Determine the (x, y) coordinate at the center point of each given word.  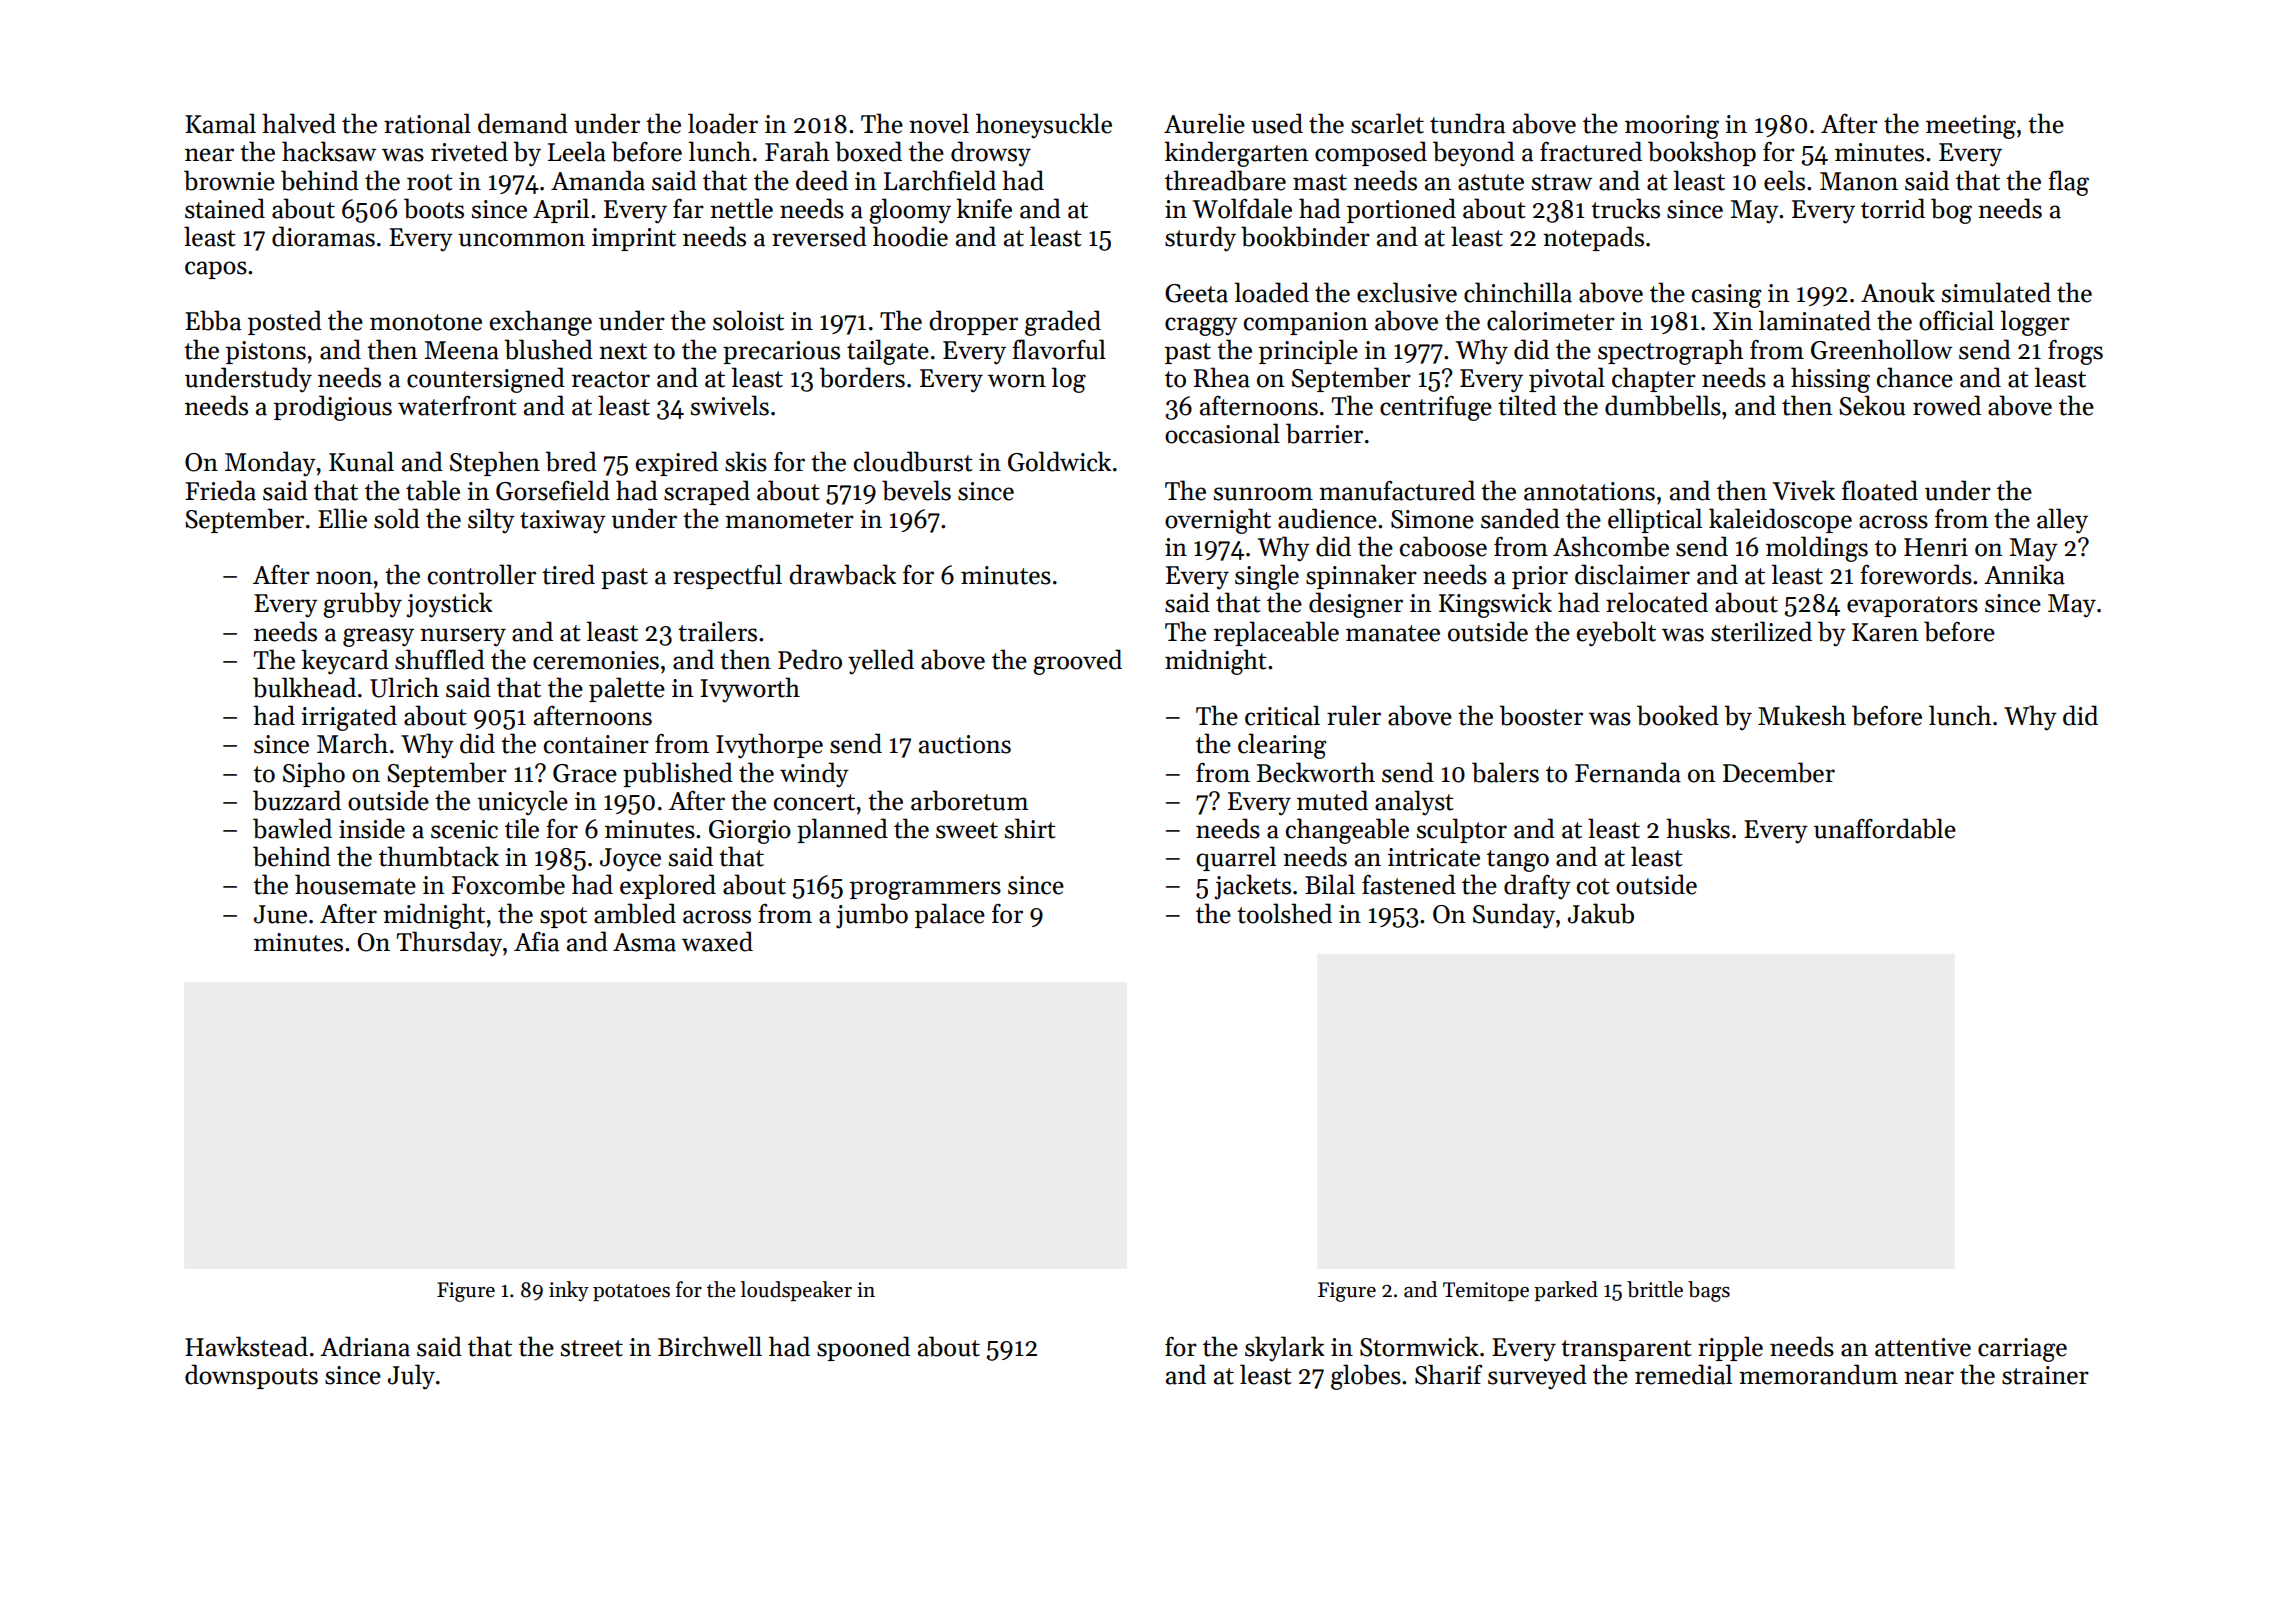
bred (571, 461)
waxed (717, 941)
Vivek (1803, 490)
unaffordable (1885, 828)
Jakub (1601, 913)
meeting (1971, 127)
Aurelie (1204, 123)
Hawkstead (246, 1346)
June (280, 914)
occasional (1222, 433)
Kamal (220, 123)
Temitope (1486, 1291)
